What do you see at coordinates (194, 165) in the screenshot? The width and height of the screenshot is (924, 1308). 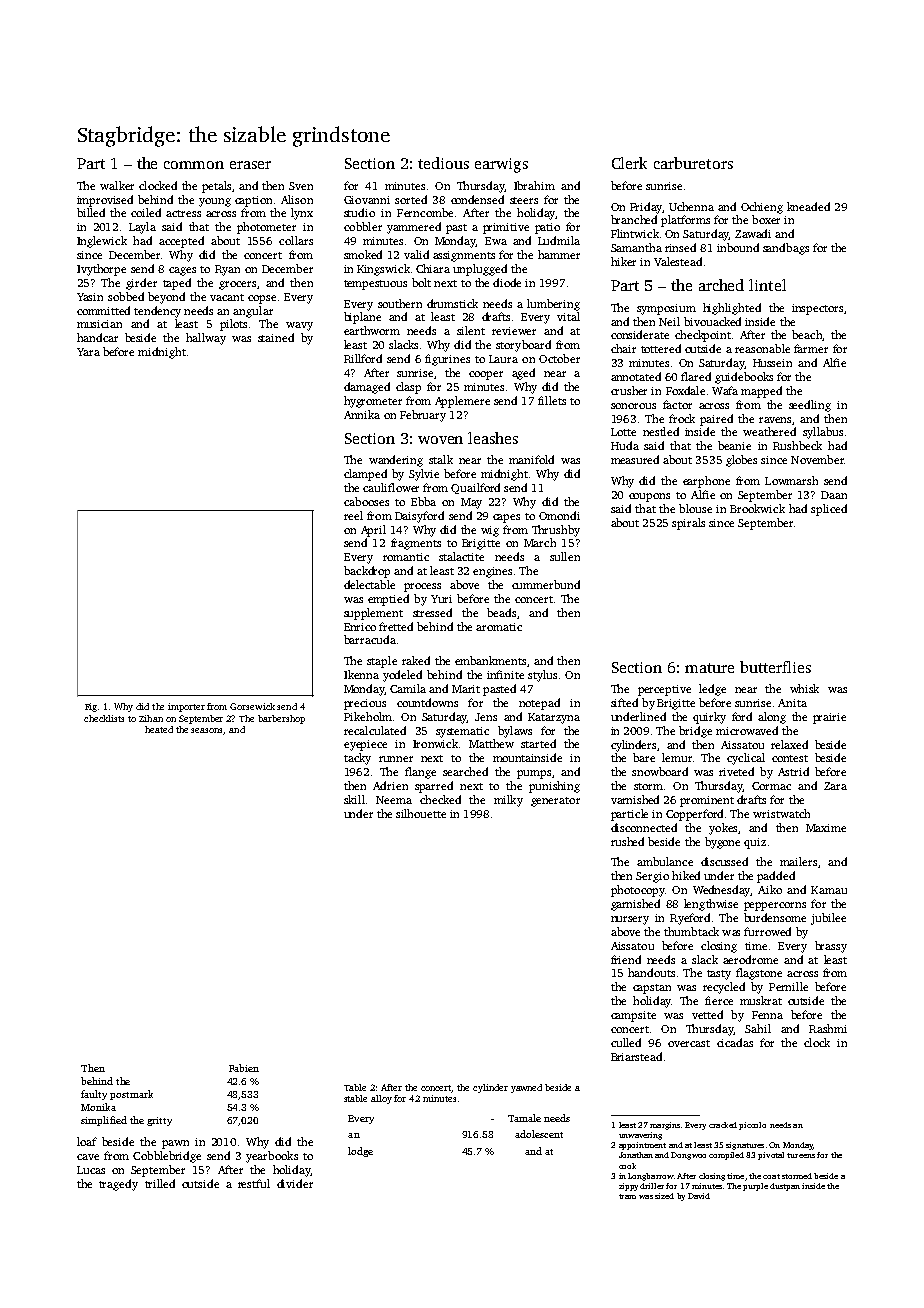 I see `common` at bounding box center [194, 165].
